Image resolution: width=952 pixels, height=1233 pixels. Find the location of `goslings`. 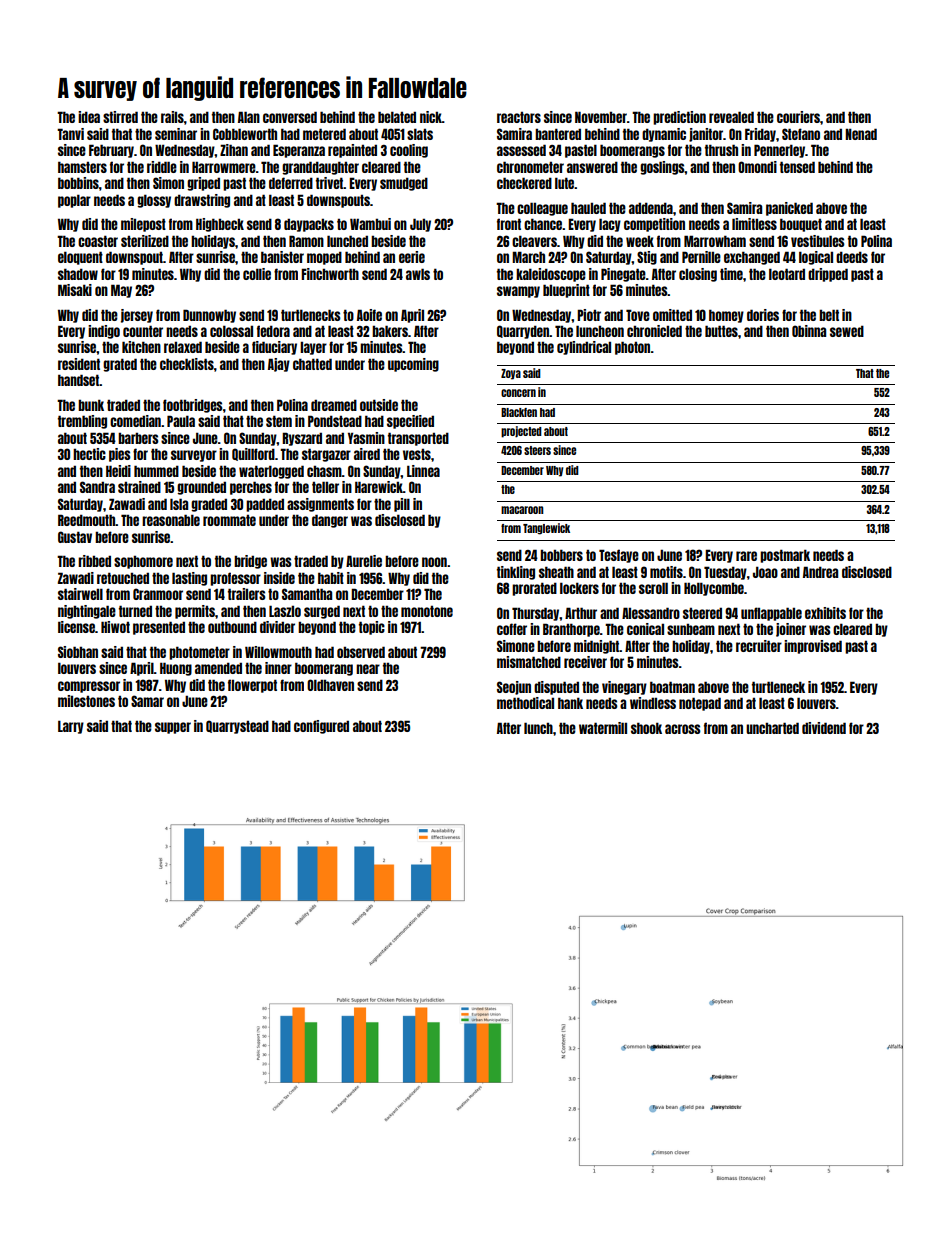

goslings is located at coordinates (662, 168).
